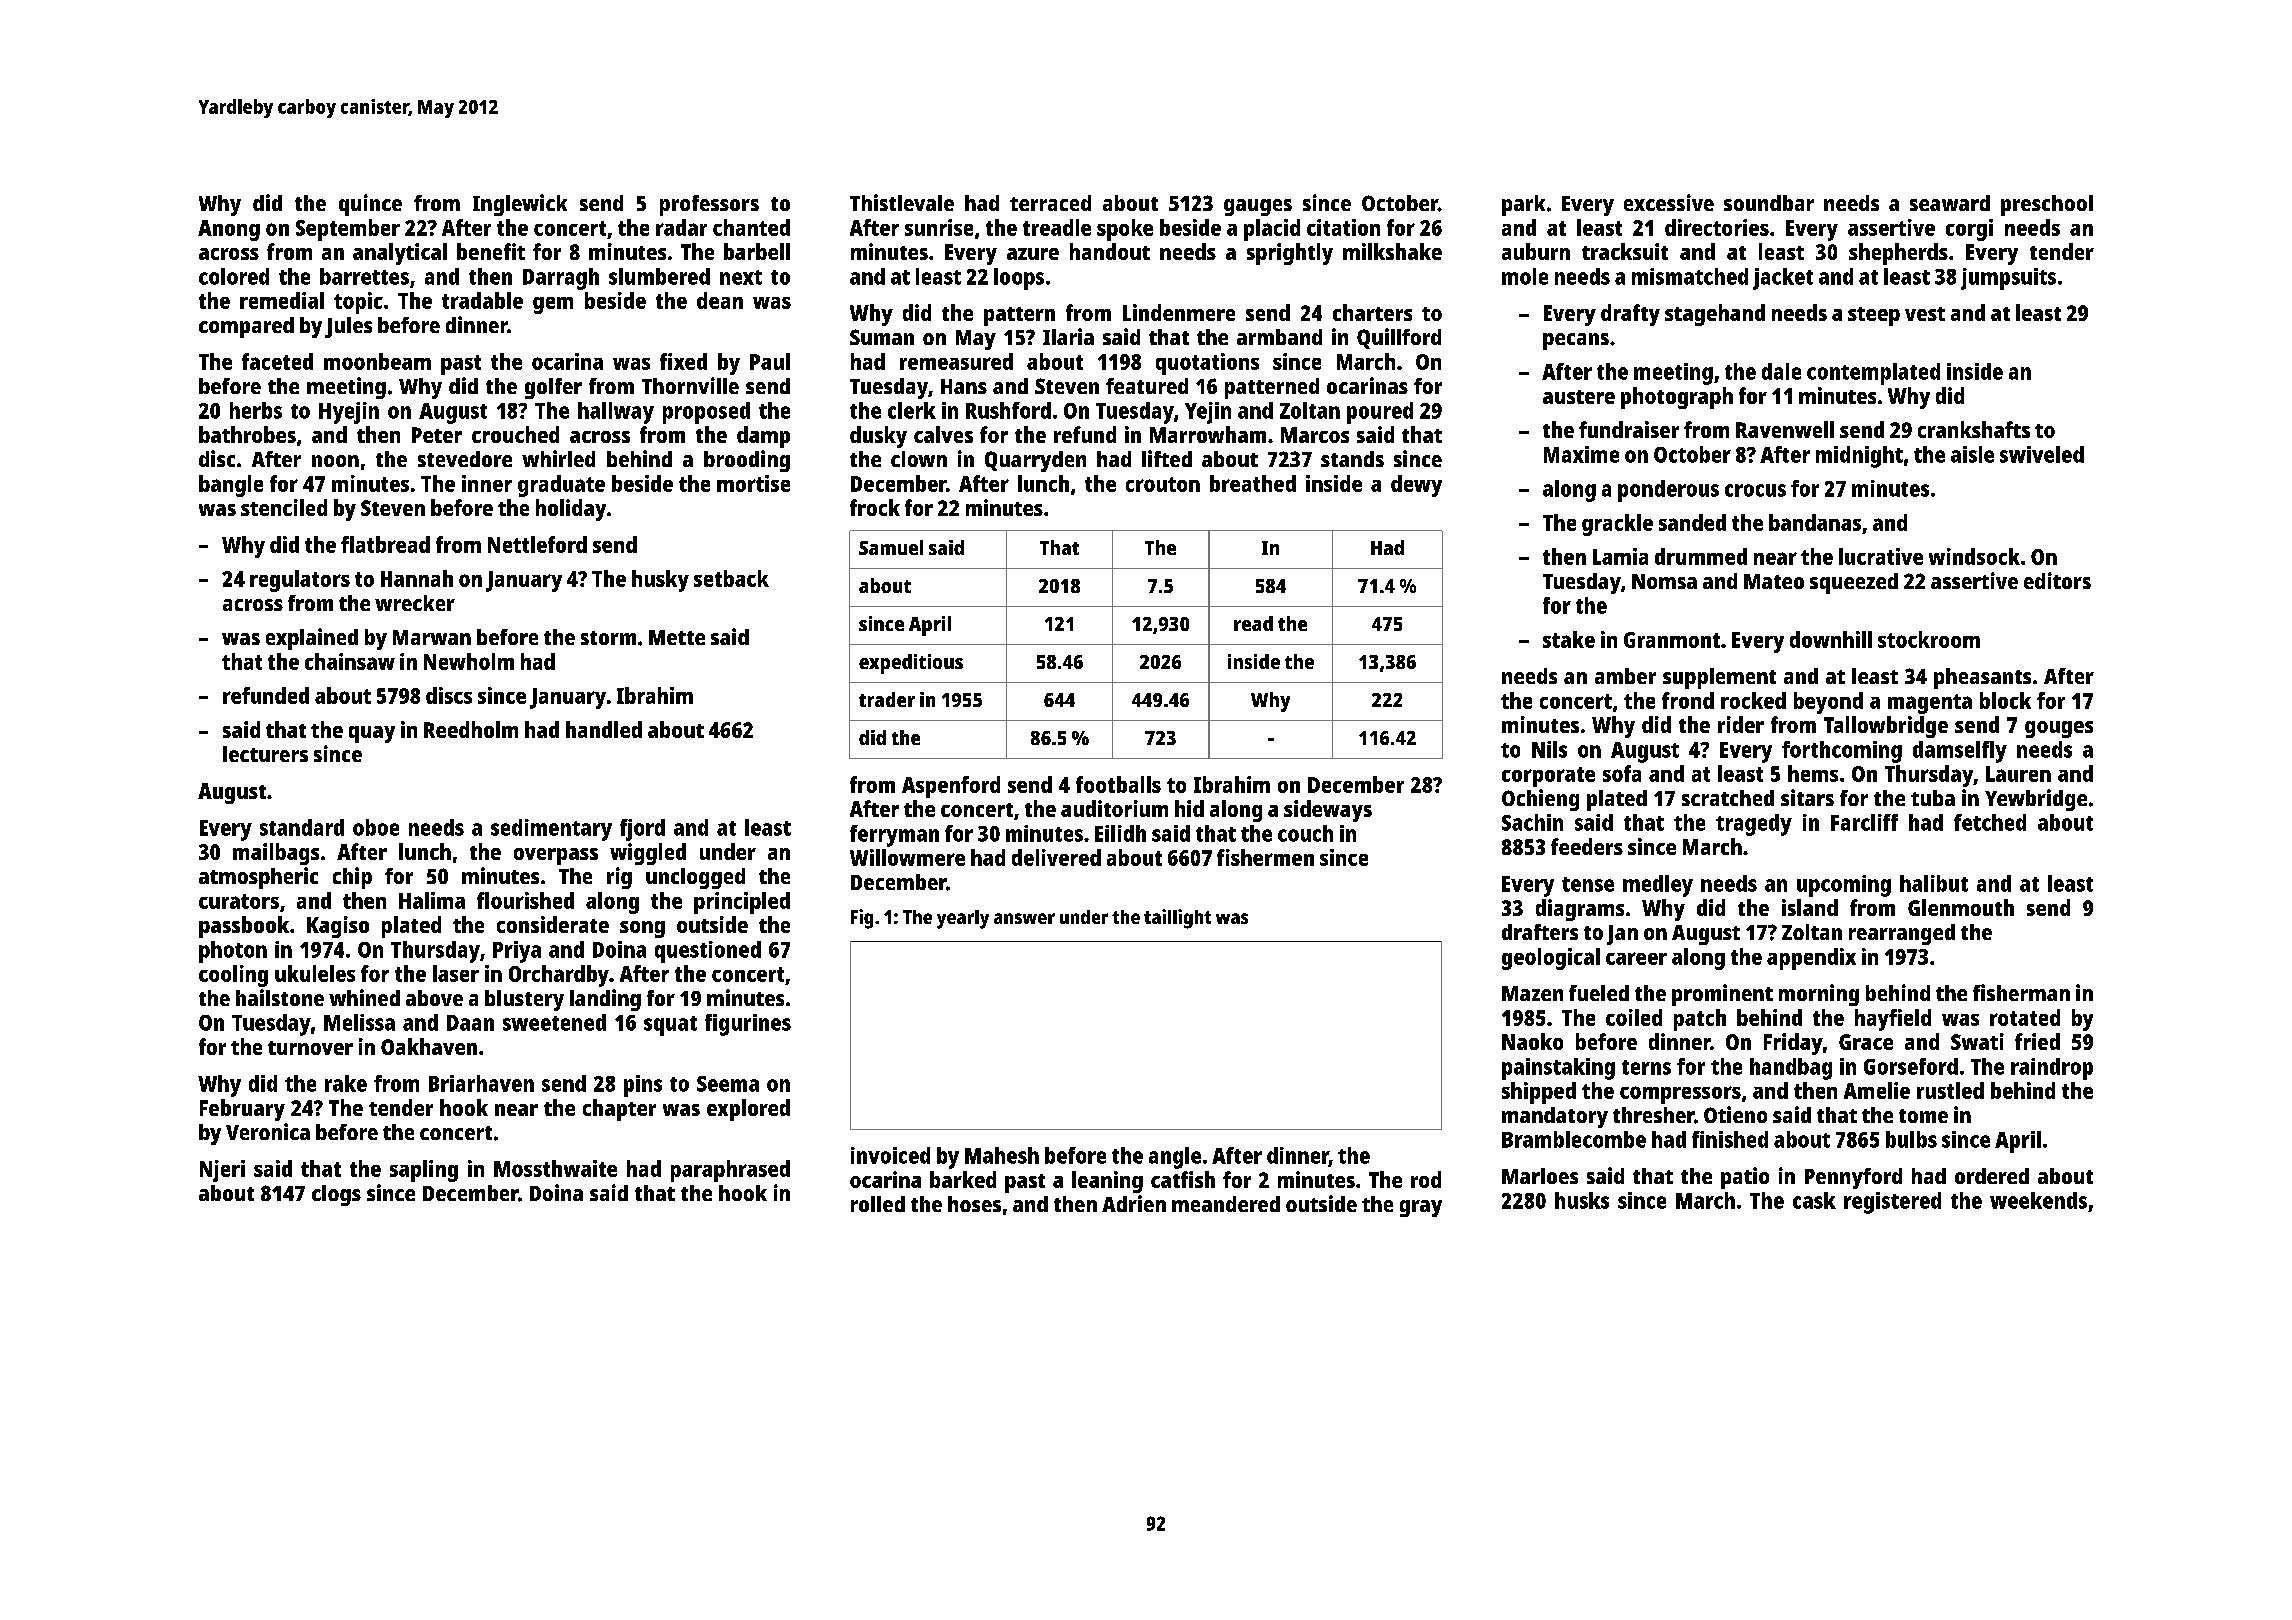  I want to click on excessive, so click(1669, 202).
